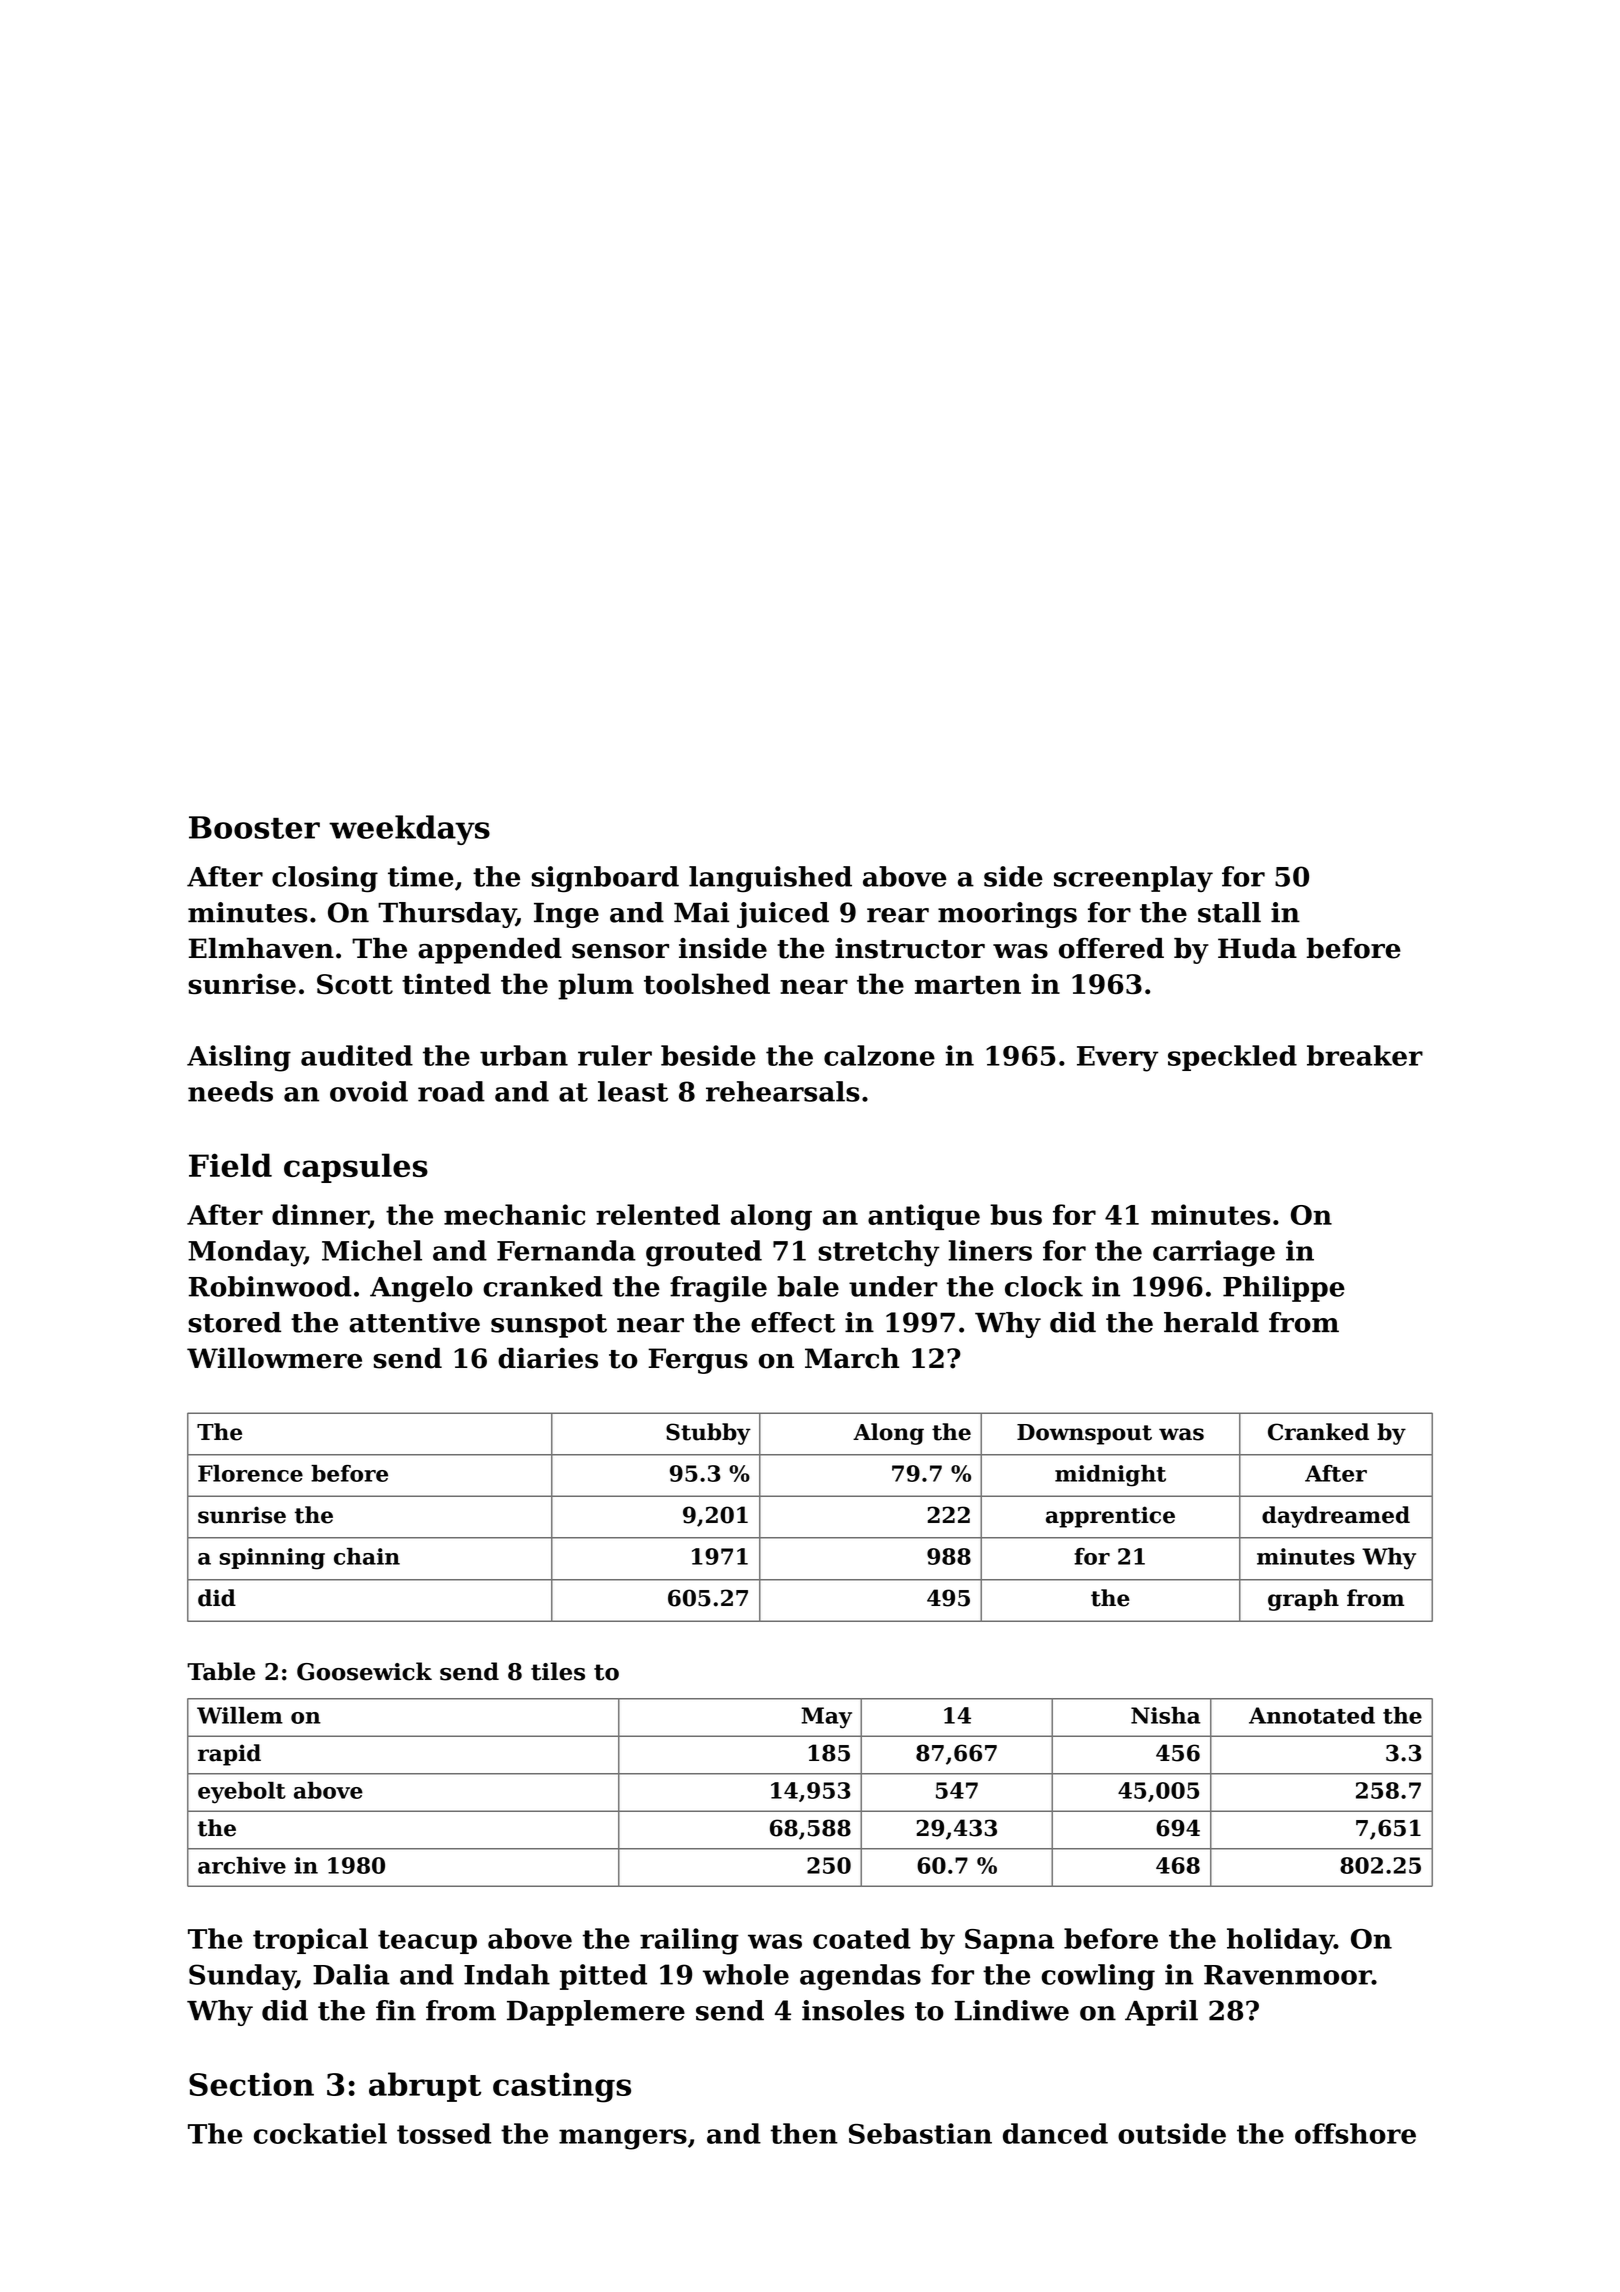  Describe the element at coordinates (1055, 2133) in the screenshot. I see `danced` at that location.
